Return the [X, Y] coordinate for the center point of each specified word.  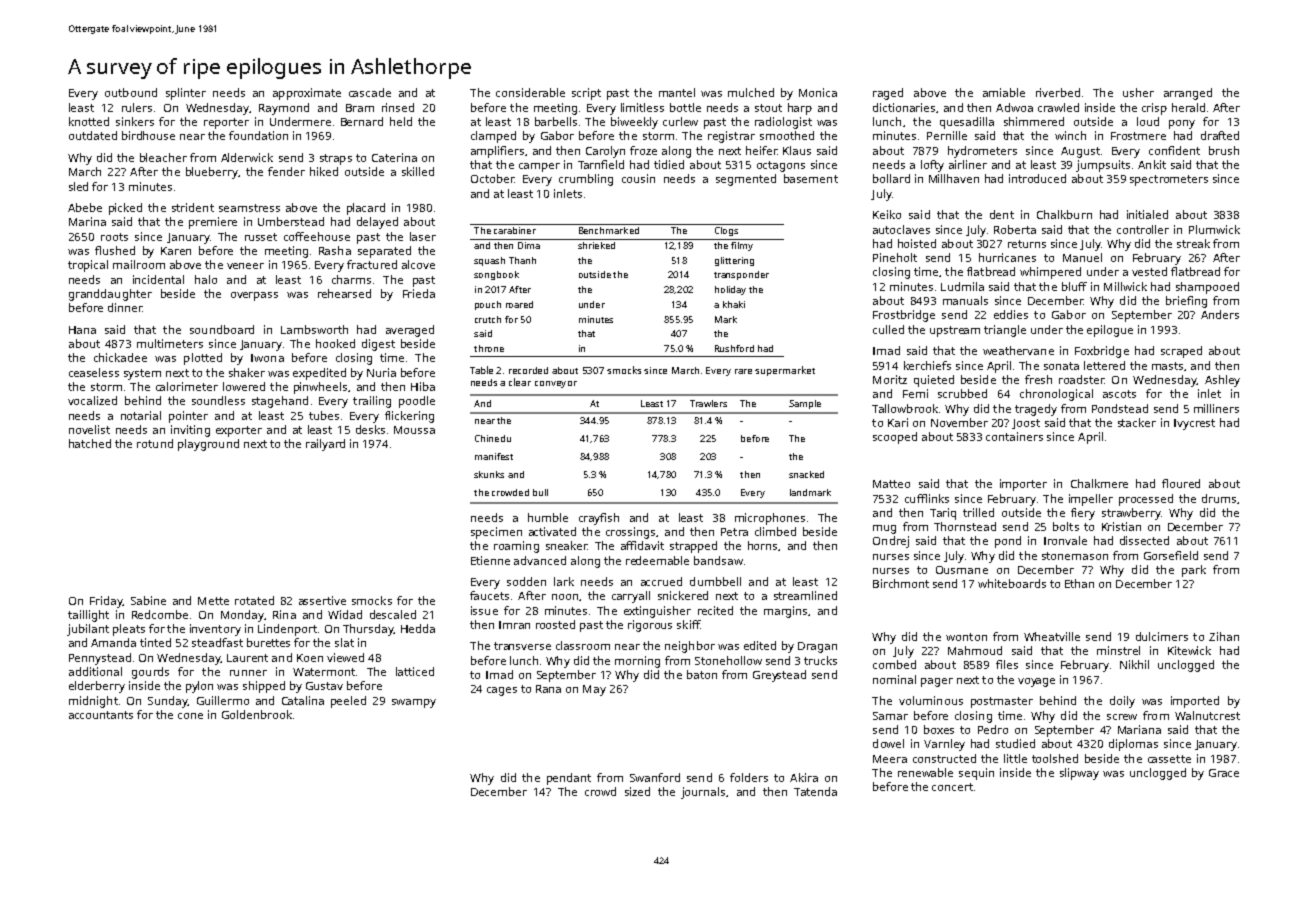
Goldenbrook [257, 714]
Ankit [1152, 164]
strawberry [1131, 514]
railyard [325, 445]
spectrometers [1169, 180]
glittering [734, 261]
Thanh [522, 260]
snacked [806, 474]
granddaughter [110, 295]
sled [78, 186]
